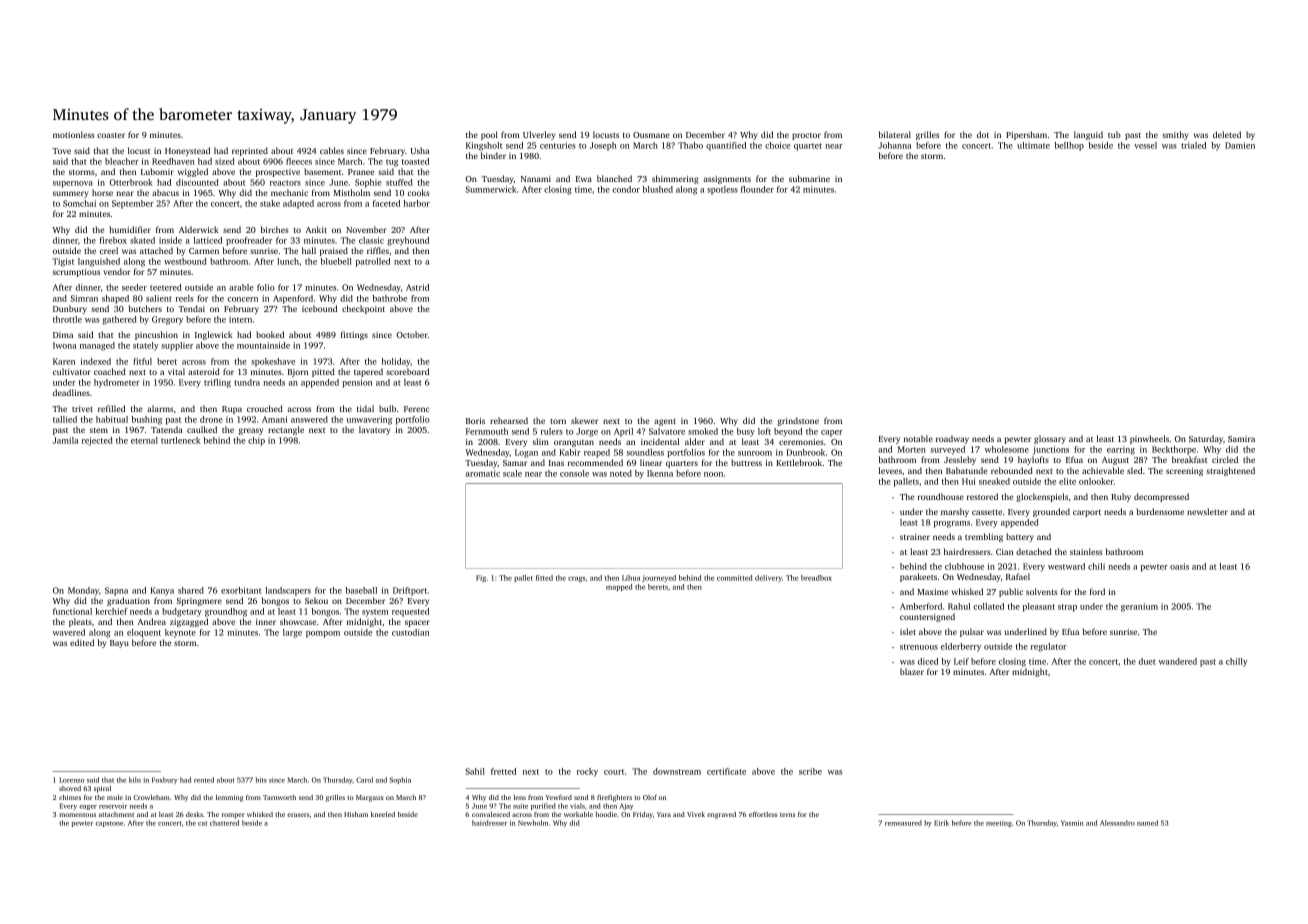 The height and width of the screenshot is (924, 1308). Describe the element at coordinates (241, 590) in the screenshot. I see `exorbitant` at that location.
